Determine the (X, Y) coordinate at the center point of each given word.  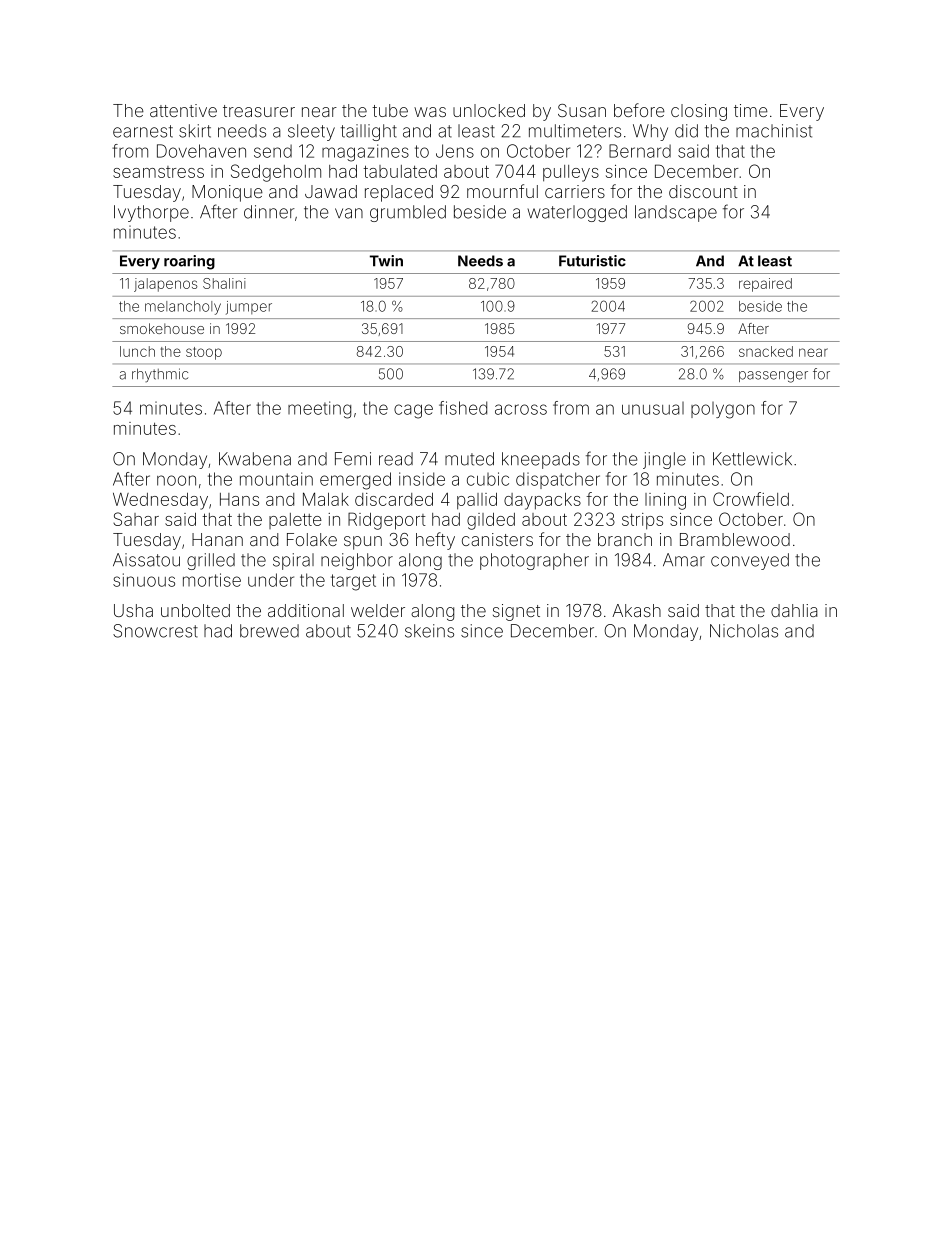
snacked (766, 351)
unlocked (489, 110)
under (271, 580)
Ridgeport (387, 521)
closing (699, 112)
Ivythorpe (151, 213)
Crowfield (751, 499)
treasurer (259, 111)
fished (463, 408)
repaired (765, 285)
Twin (386, 261)
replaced (399, 193)
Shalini (224, 283)
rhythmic (160, 375)
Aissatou (146, 560)
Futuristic (592, 261)
